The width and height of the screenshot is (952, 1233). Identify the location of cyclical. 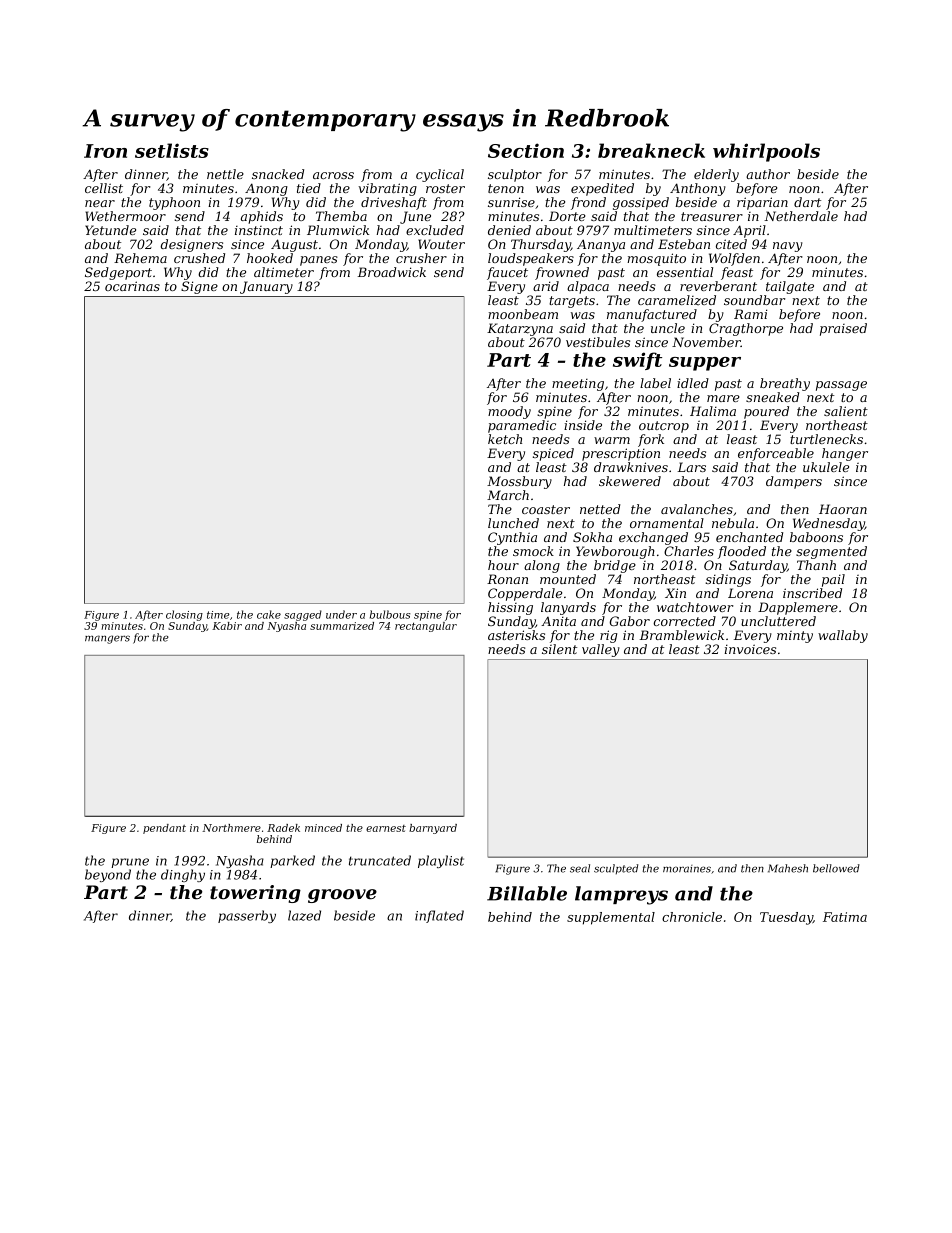
(440, 175).
